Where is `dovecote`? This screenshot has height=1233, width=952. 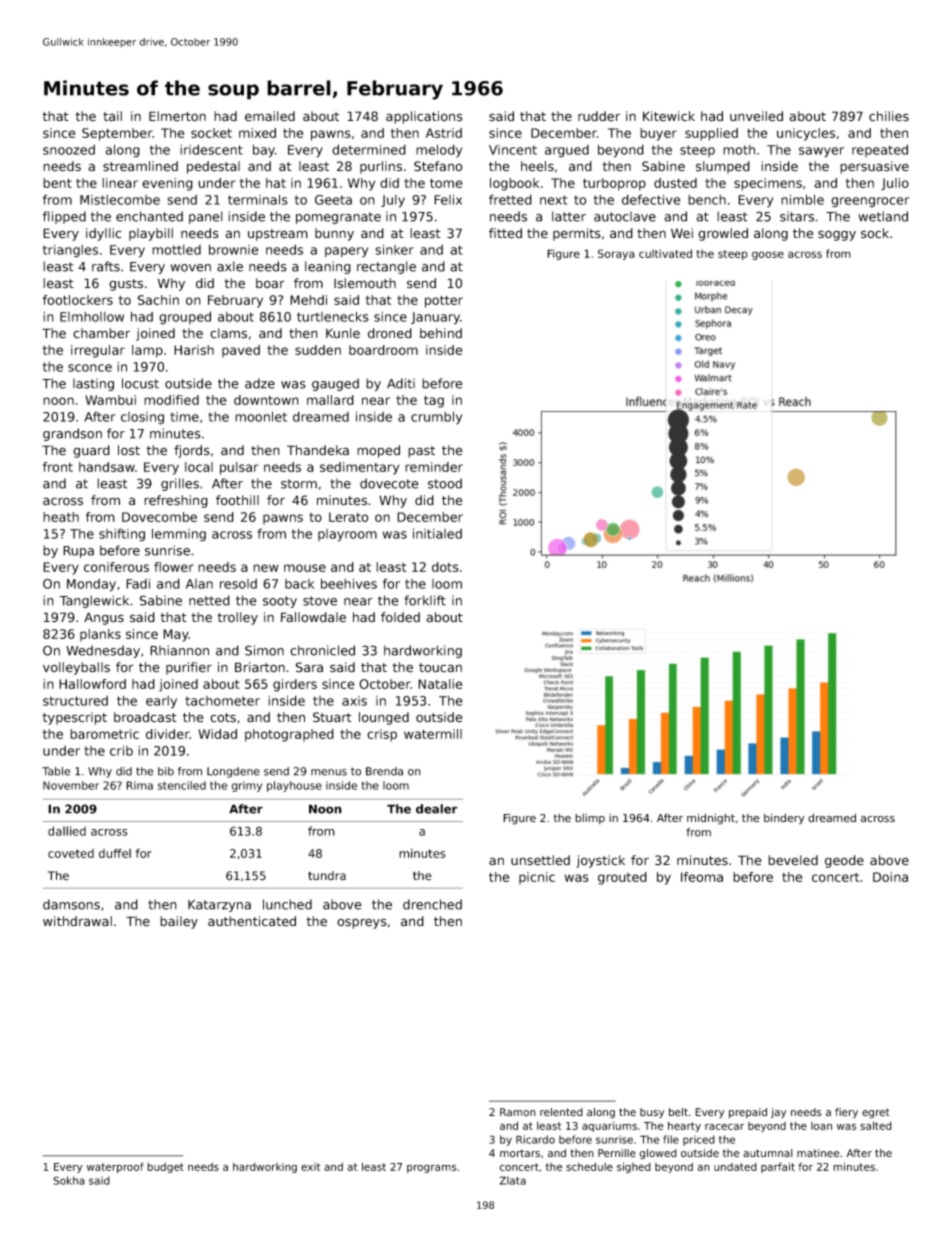 dovecote is located at coordinates (389, 483).
